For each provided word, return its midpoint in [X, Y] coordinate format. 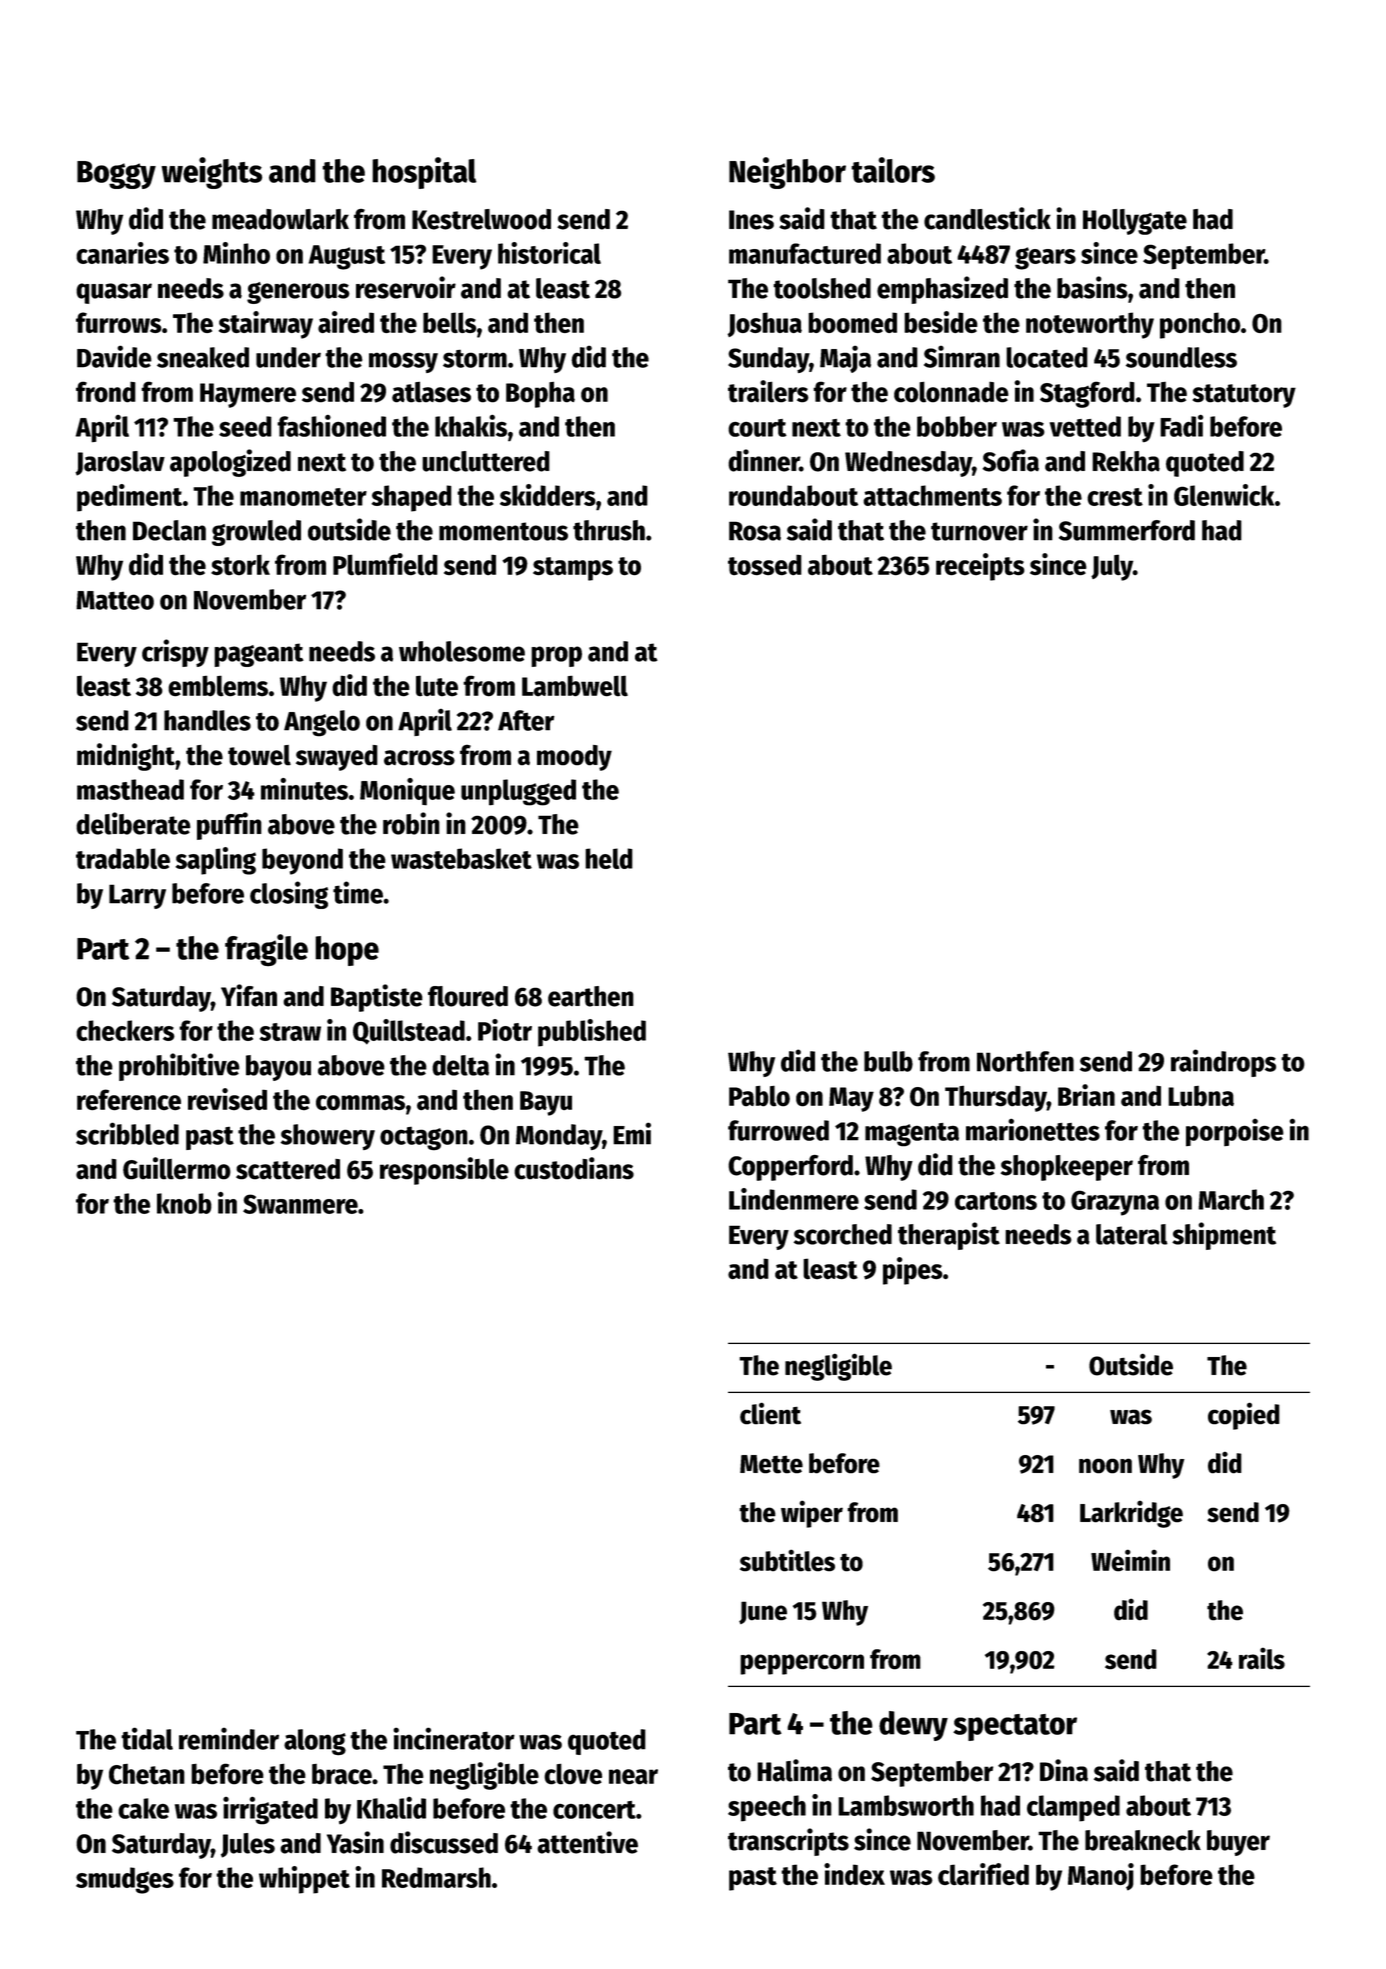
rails [1262, 1658]
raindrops [1223, 1063]
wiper [812, 1514]
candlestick [987, 218]
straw [290, 1032]
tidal [147, 1738]
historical [549, 253]
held [609, 858]
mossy [403, 362]
